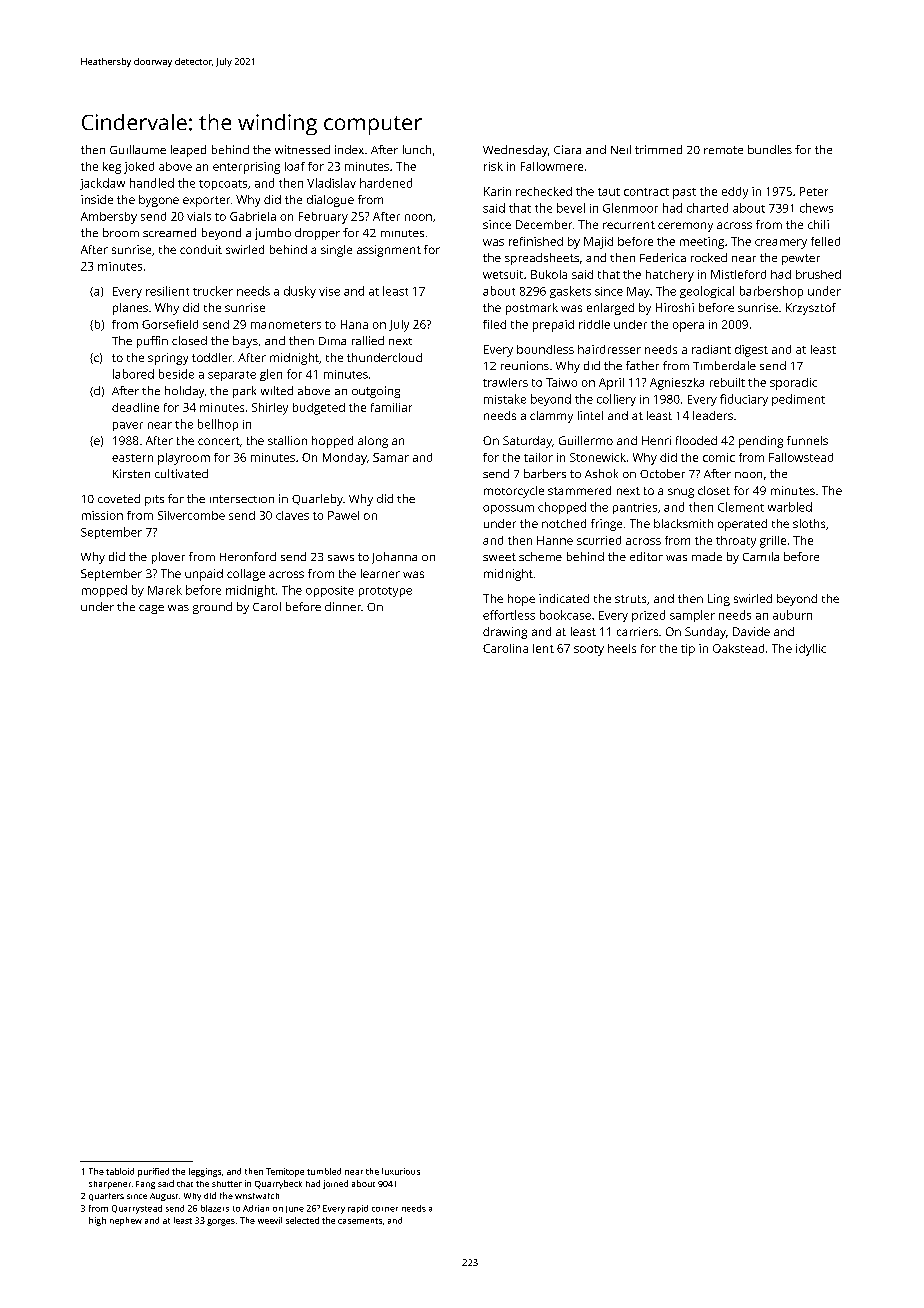  I want to click on Oakstead, so click(738, 648).
